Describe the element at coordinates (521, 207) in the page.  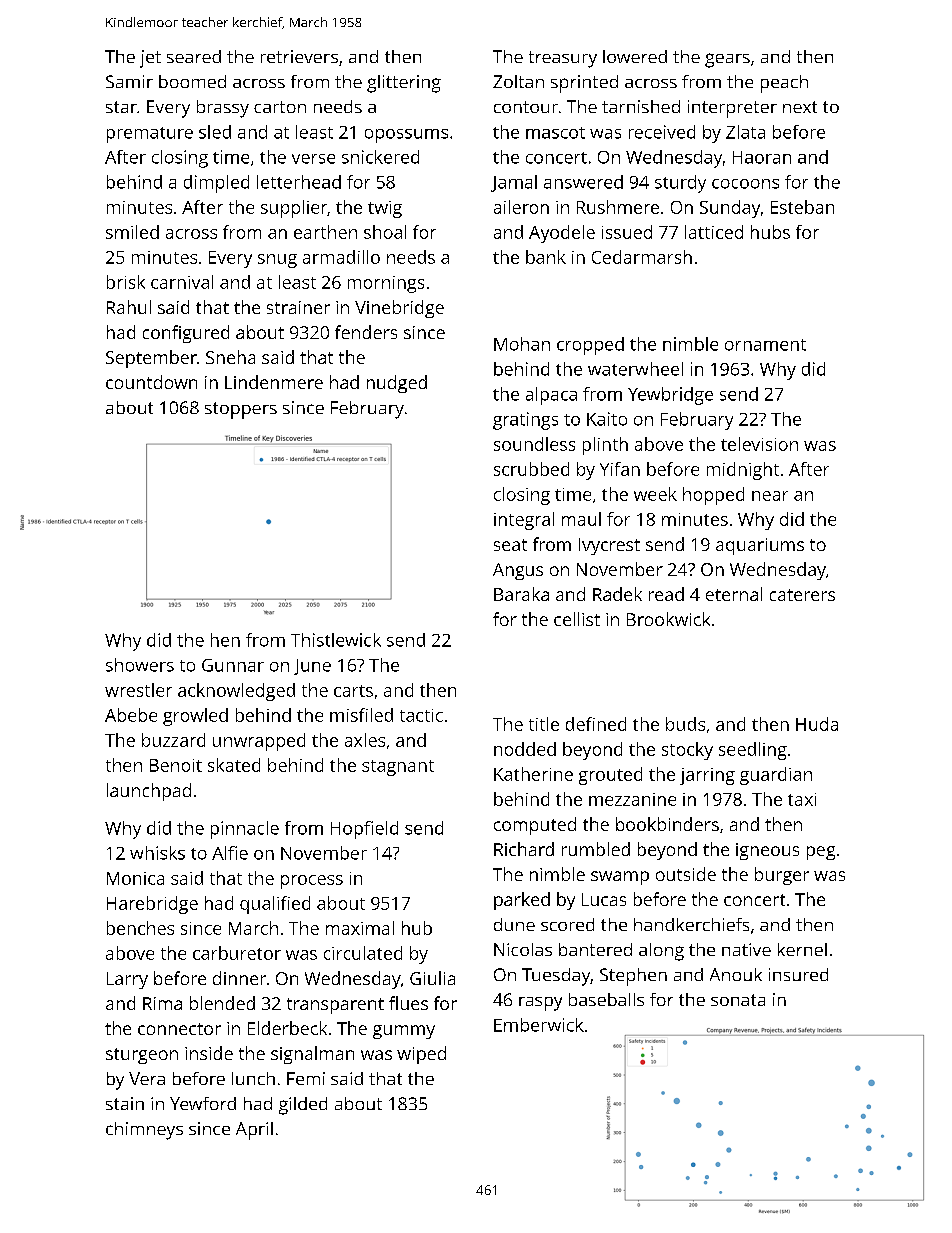
I see `aileron` at that location.
